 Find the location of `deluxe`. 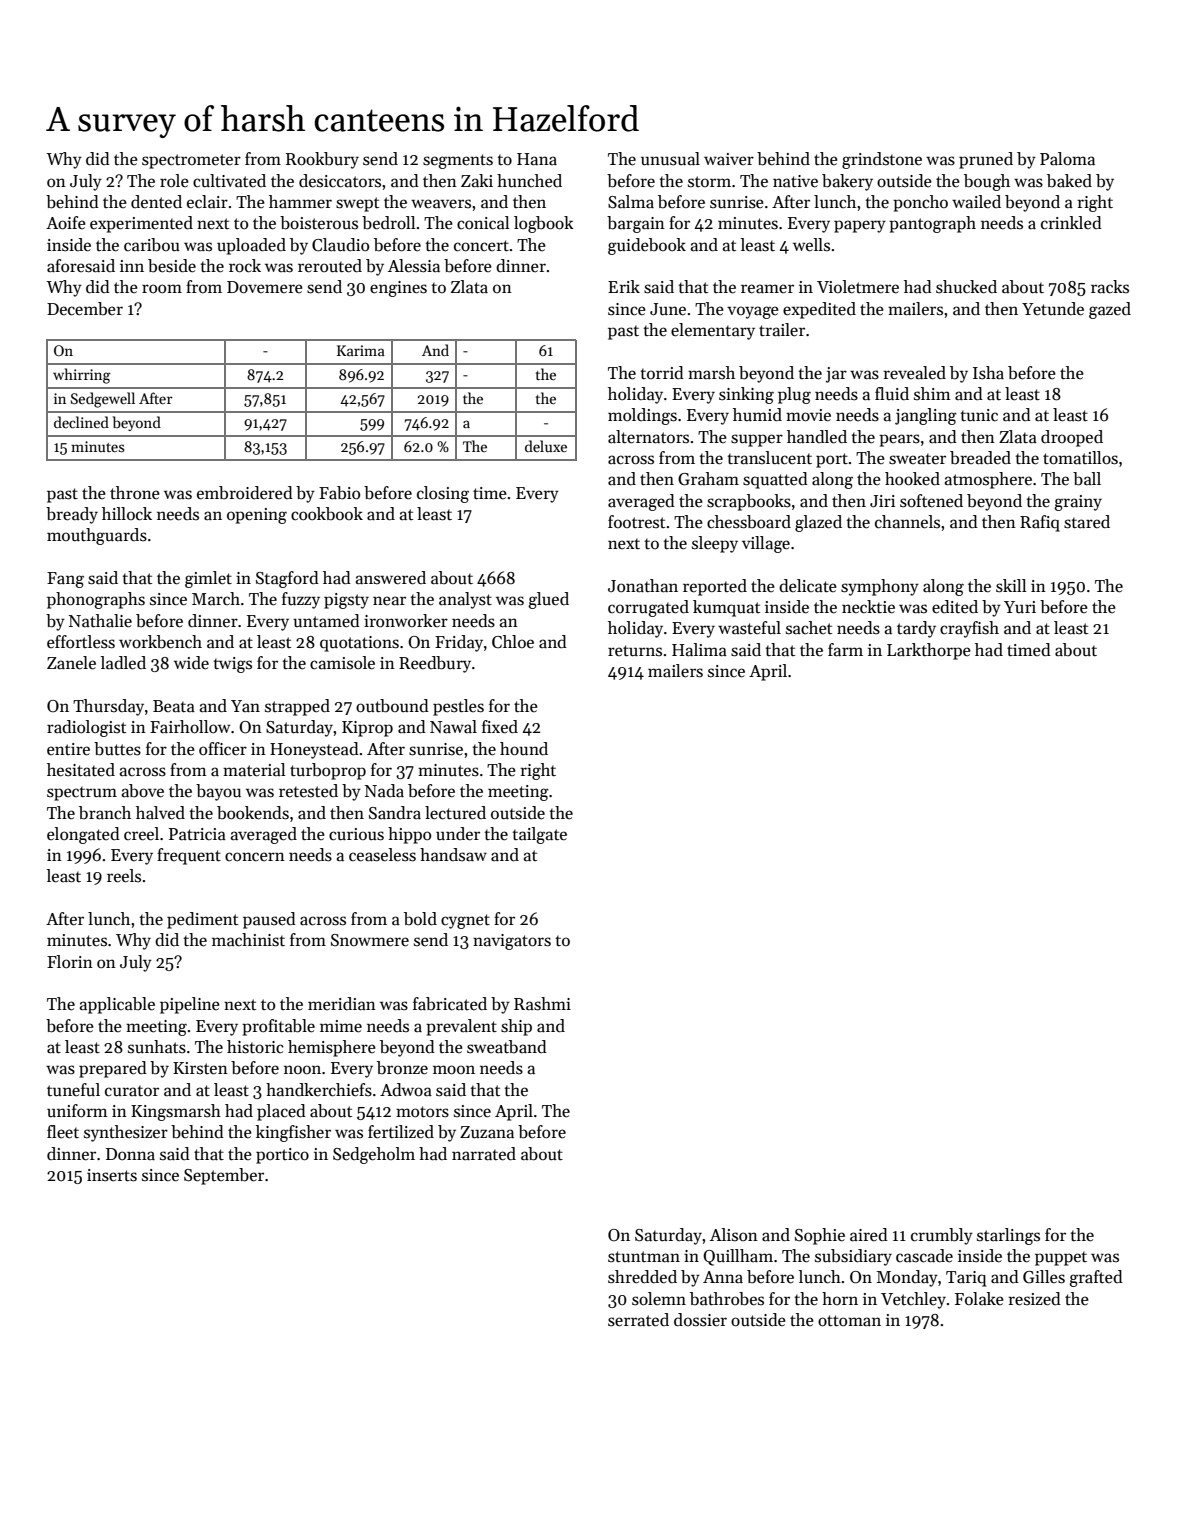

deluxe is located at coordinates (546, 446).
